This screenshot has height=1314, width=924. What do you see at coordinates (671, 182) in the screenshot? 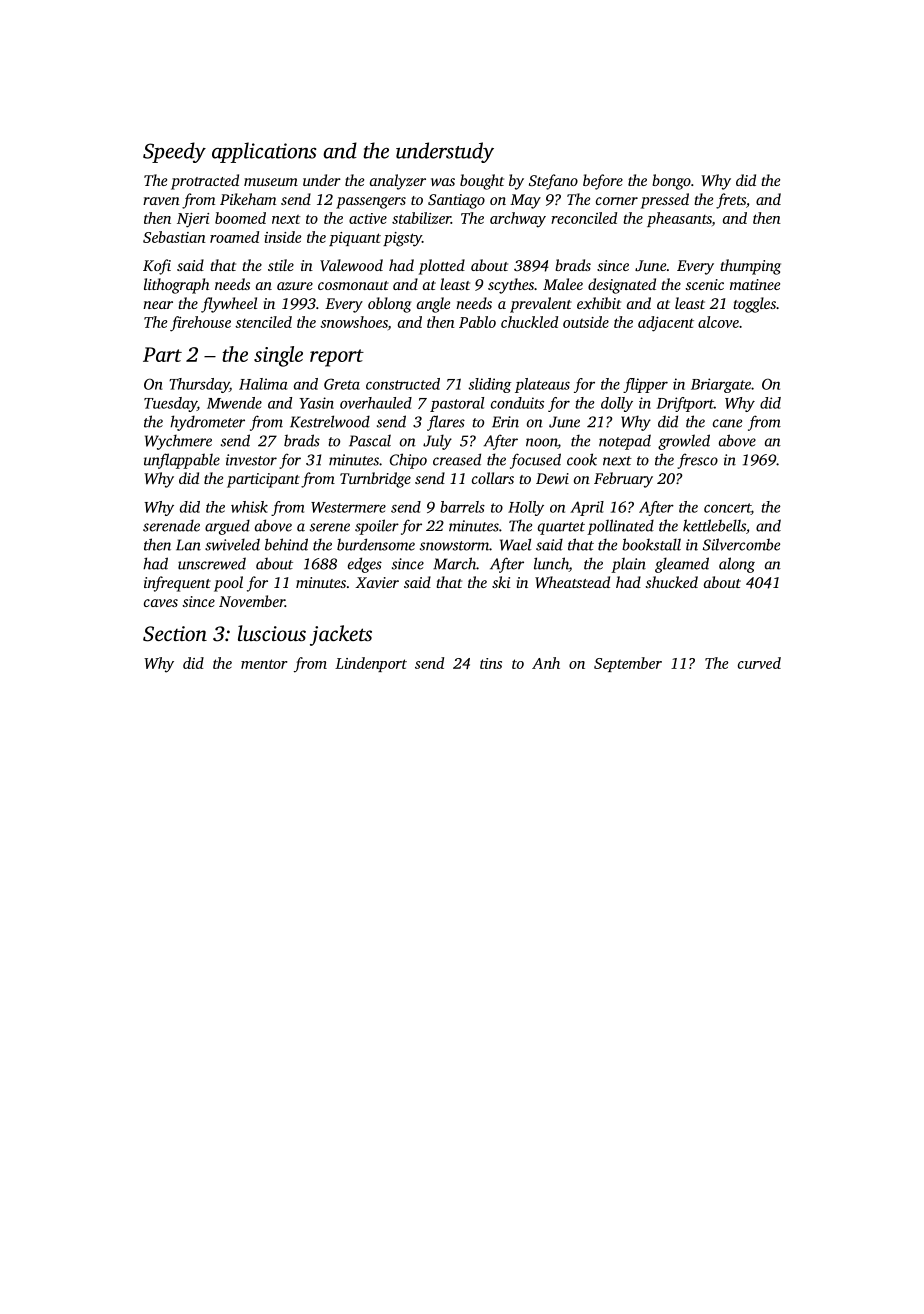
I see `bongo` at bounding box center [671, 182].
